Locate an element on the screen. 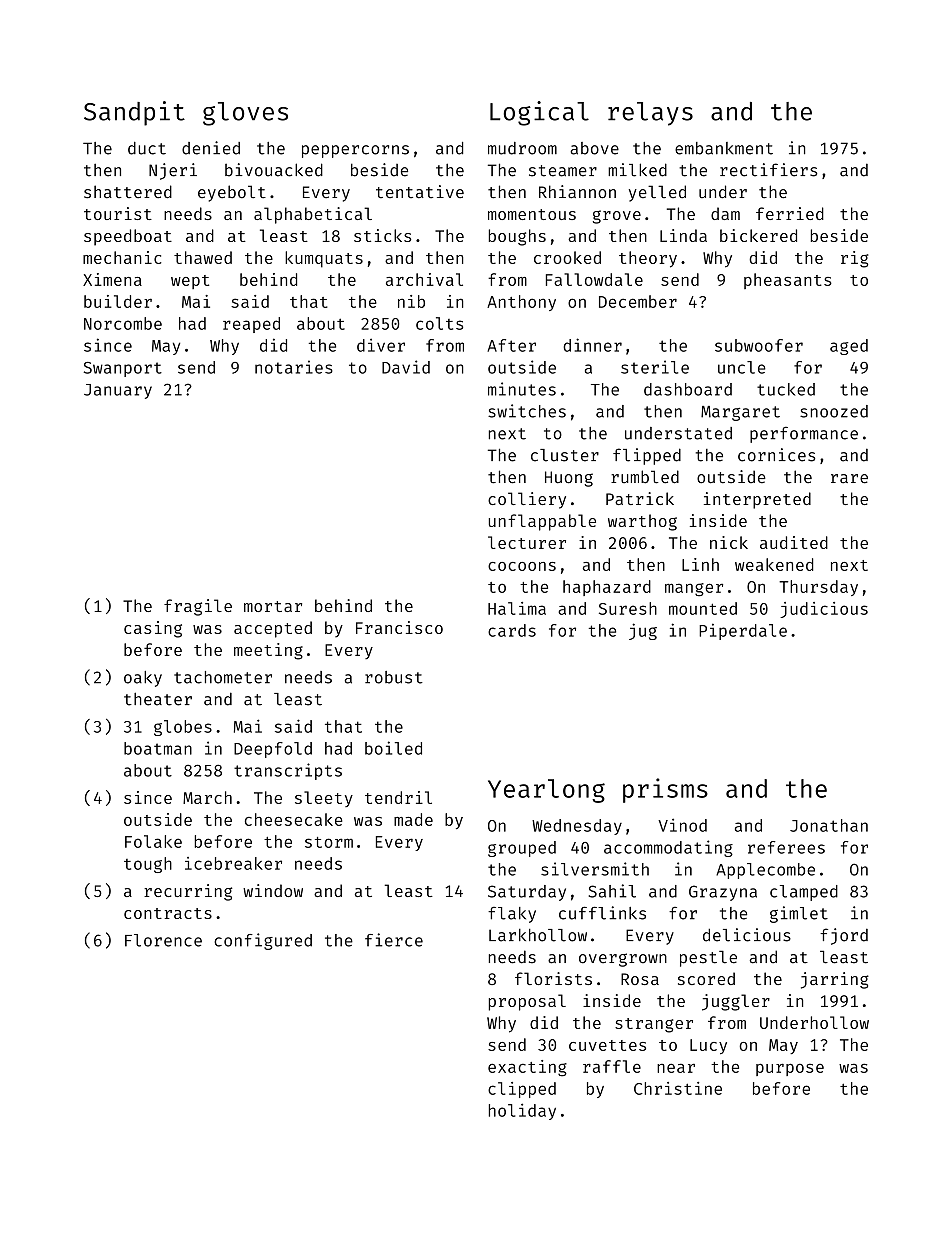 This screenshot has height=1233, width=952. holiday is located at coordinates (522, 1111).
